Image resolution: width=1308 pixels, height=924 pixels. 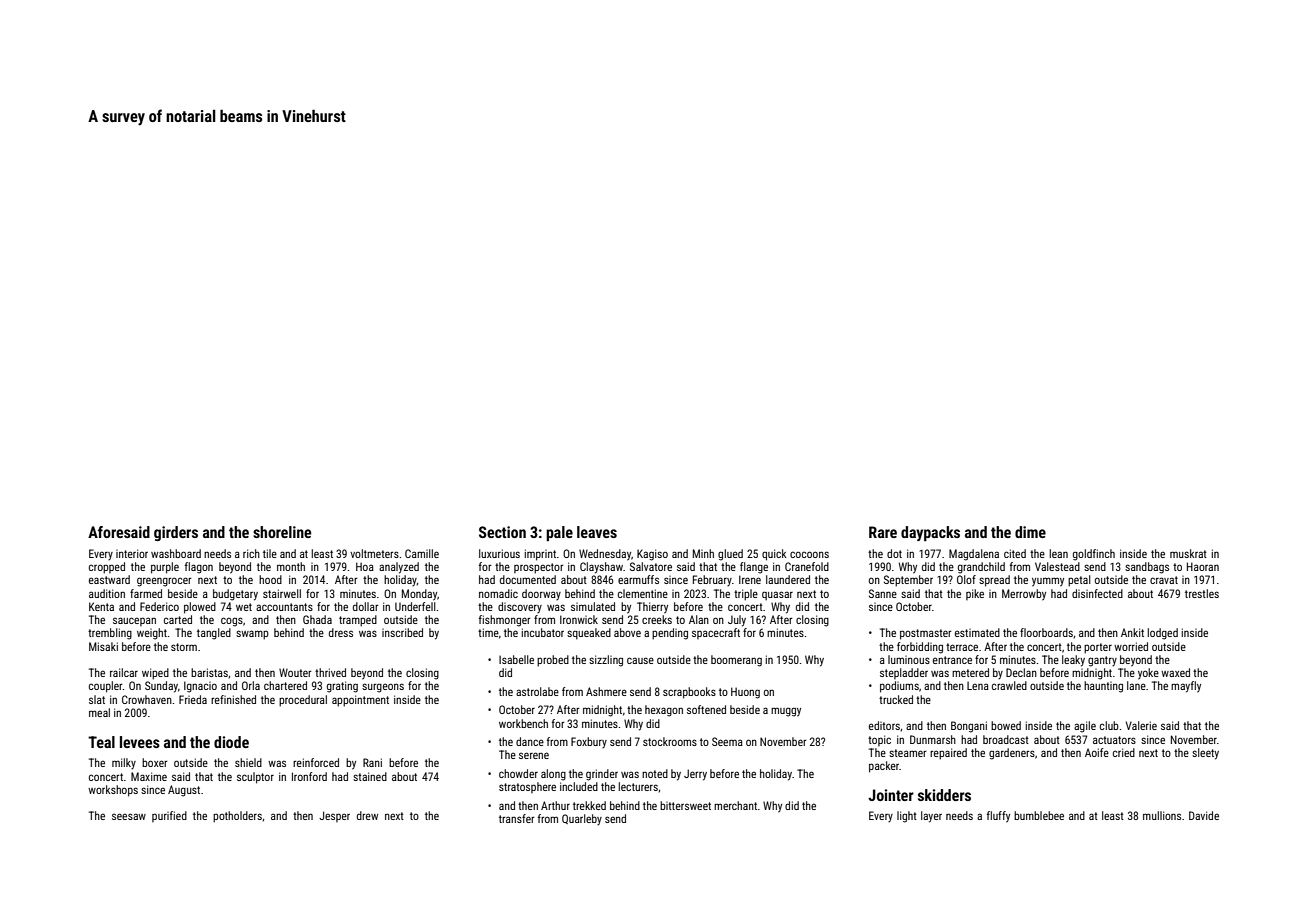 What do you see at coordinates (1057, 566) in the screenshot?
I see `Valestead` at bounding box center [1057, 566].
